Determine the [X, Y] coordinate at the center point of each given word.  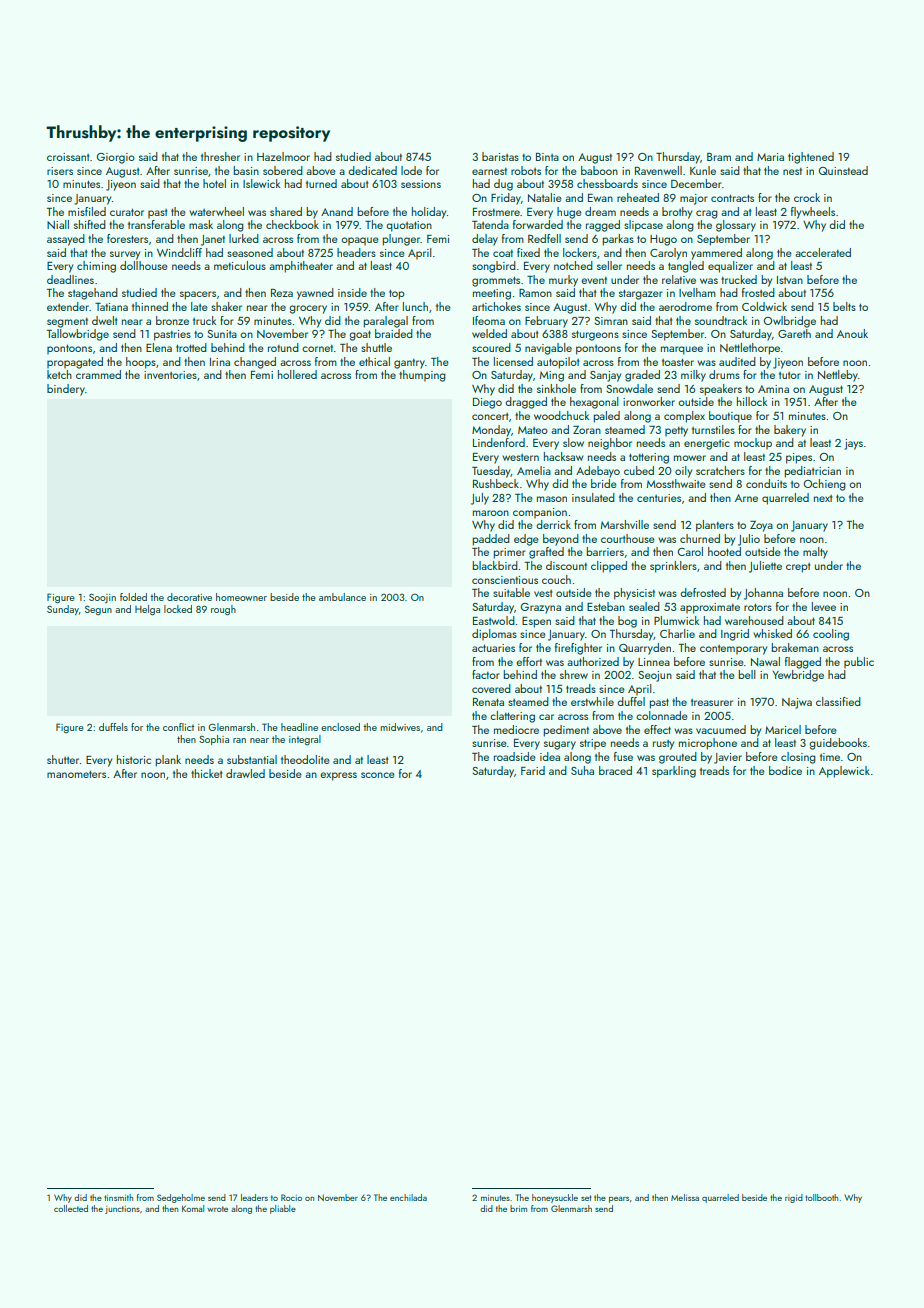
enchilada [408, 1197]
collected [71, 1208]
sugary [560, 745]
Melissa [685, 1197]
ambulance [342, 597]
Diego [487, 403]
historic [134, 759]
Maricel [783, 729]
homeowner [241, 597]
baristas [500, 156]
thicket [206, 773]
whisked [772, 633]
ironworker [649, 401]
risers [60, 171]
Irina [220, 362]
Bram [719, 157]
